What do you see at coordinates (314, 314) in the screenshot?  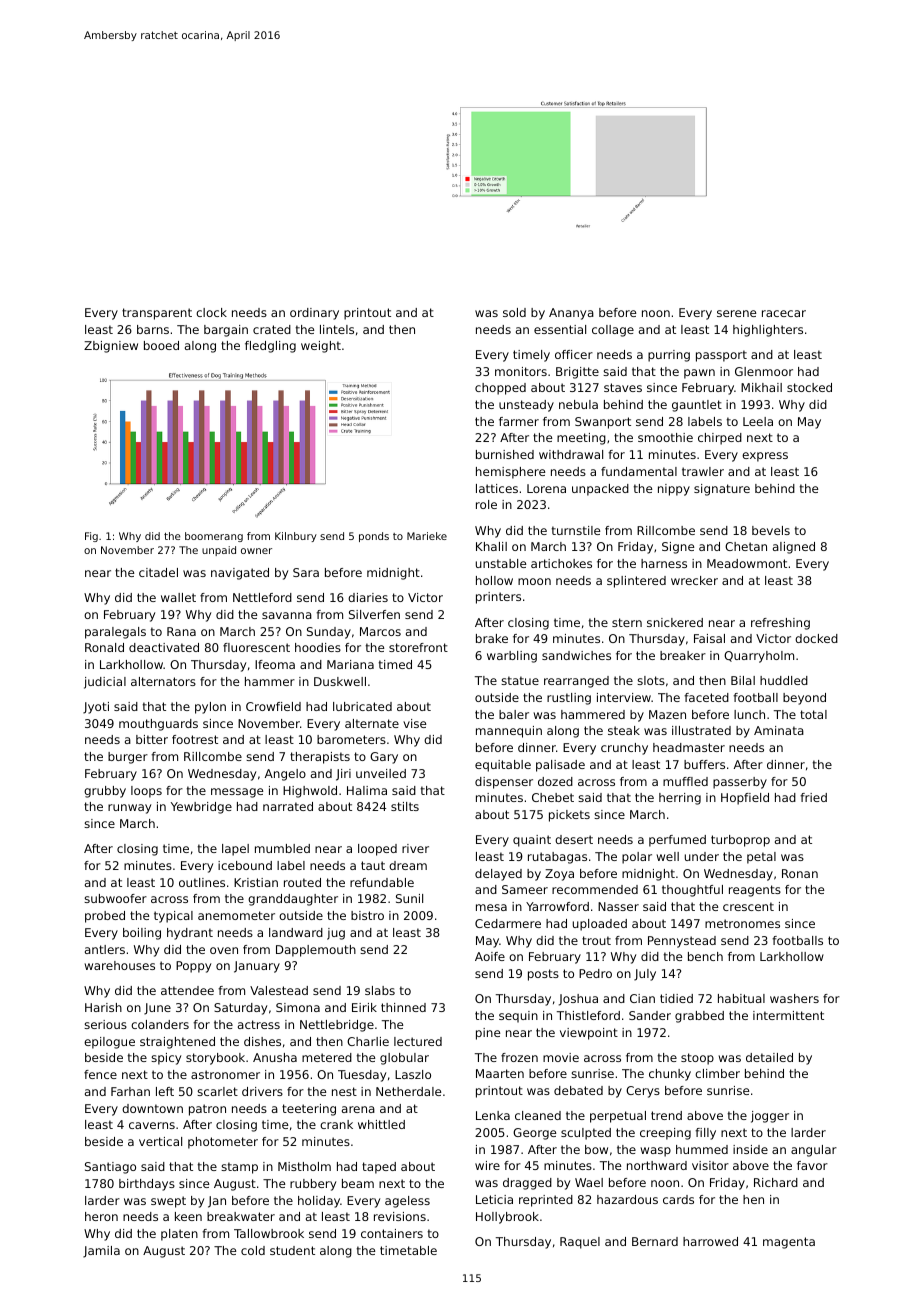 I see `ordinary` at bounding box center [314, 314].
